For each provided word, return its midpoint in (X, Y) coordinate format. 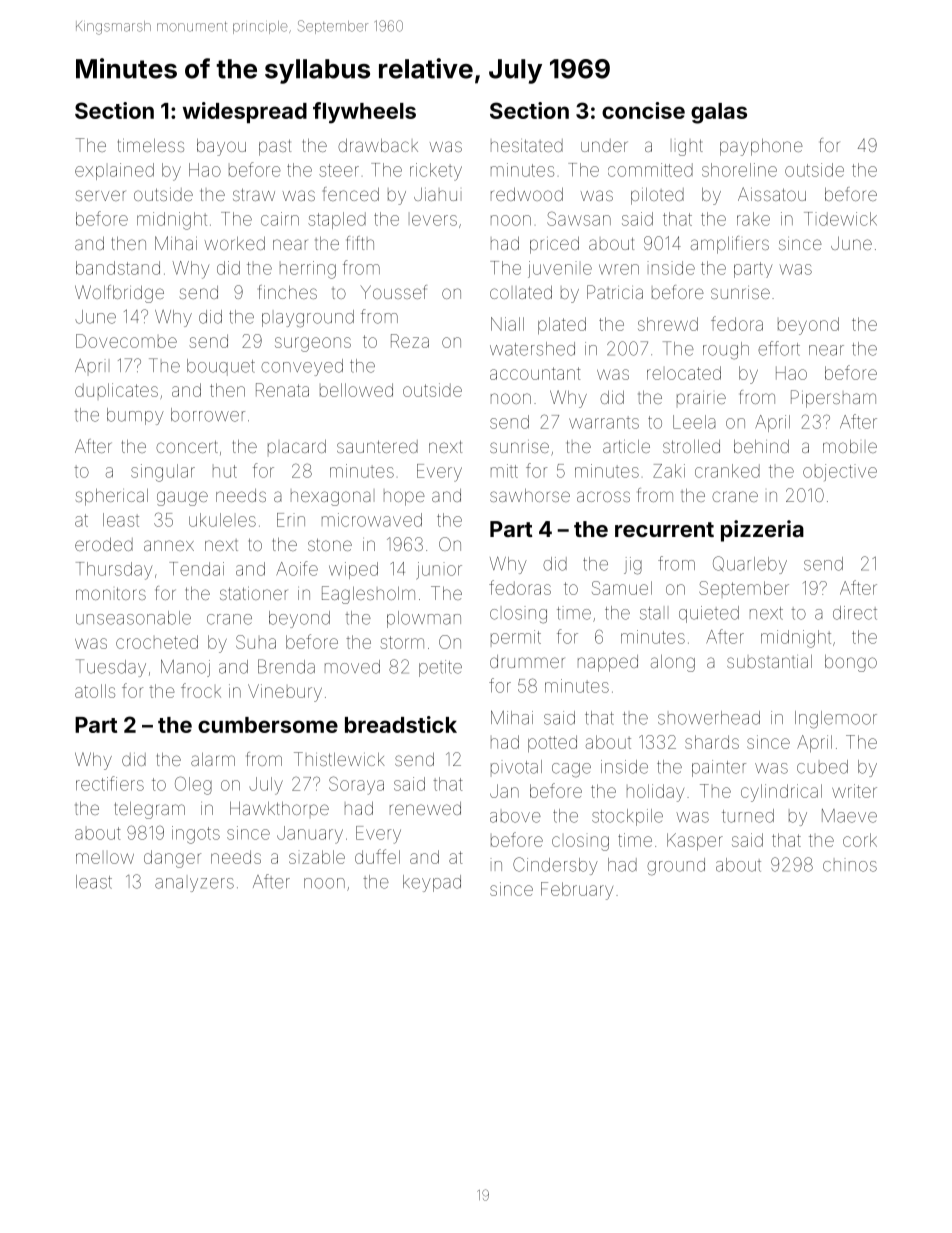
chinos (850, 865)
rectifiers (110, 783)
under (604, 145)
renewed (425, 808)
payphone (761, 147)
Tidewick (840, 219)
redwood (527, 194)
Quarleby (750, 565)
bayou (221, 147)
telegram (150, 810)
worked (235, 243)
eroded (104, 544)
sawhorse (530, 495)
